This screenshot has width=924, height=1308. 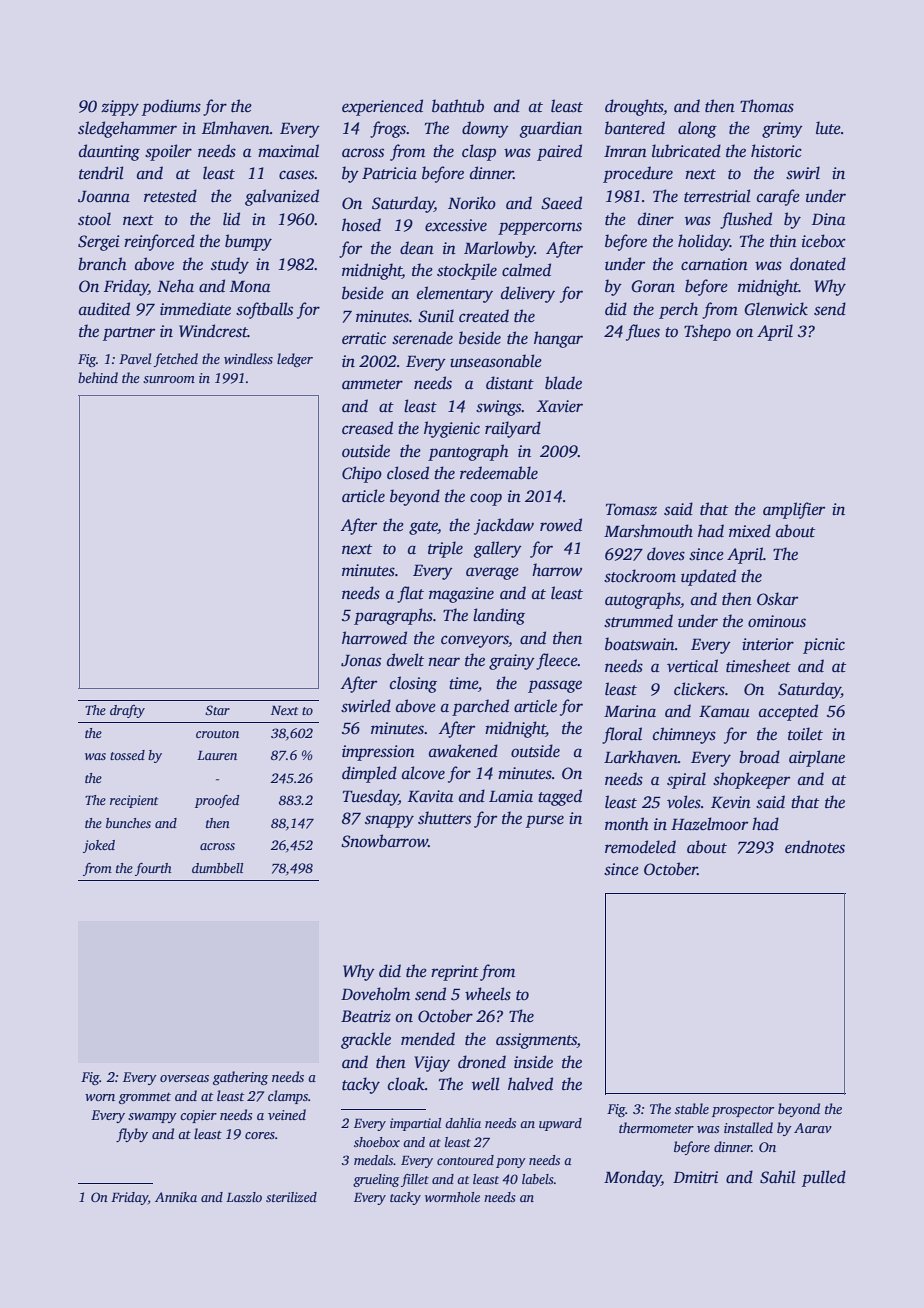 I want to click on drafty, so click(x=127, y=711).
